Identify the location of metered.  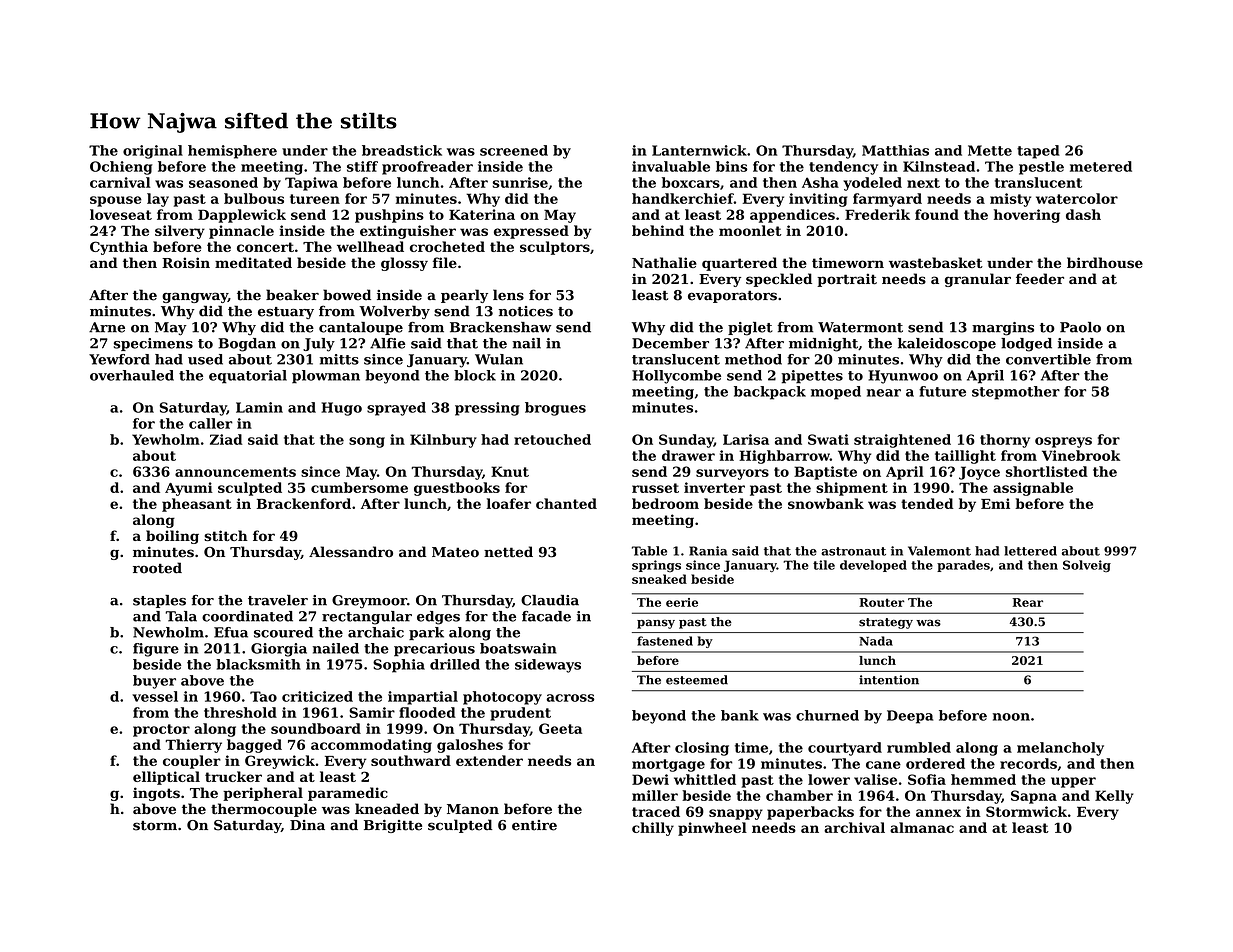
(1101, 166).
